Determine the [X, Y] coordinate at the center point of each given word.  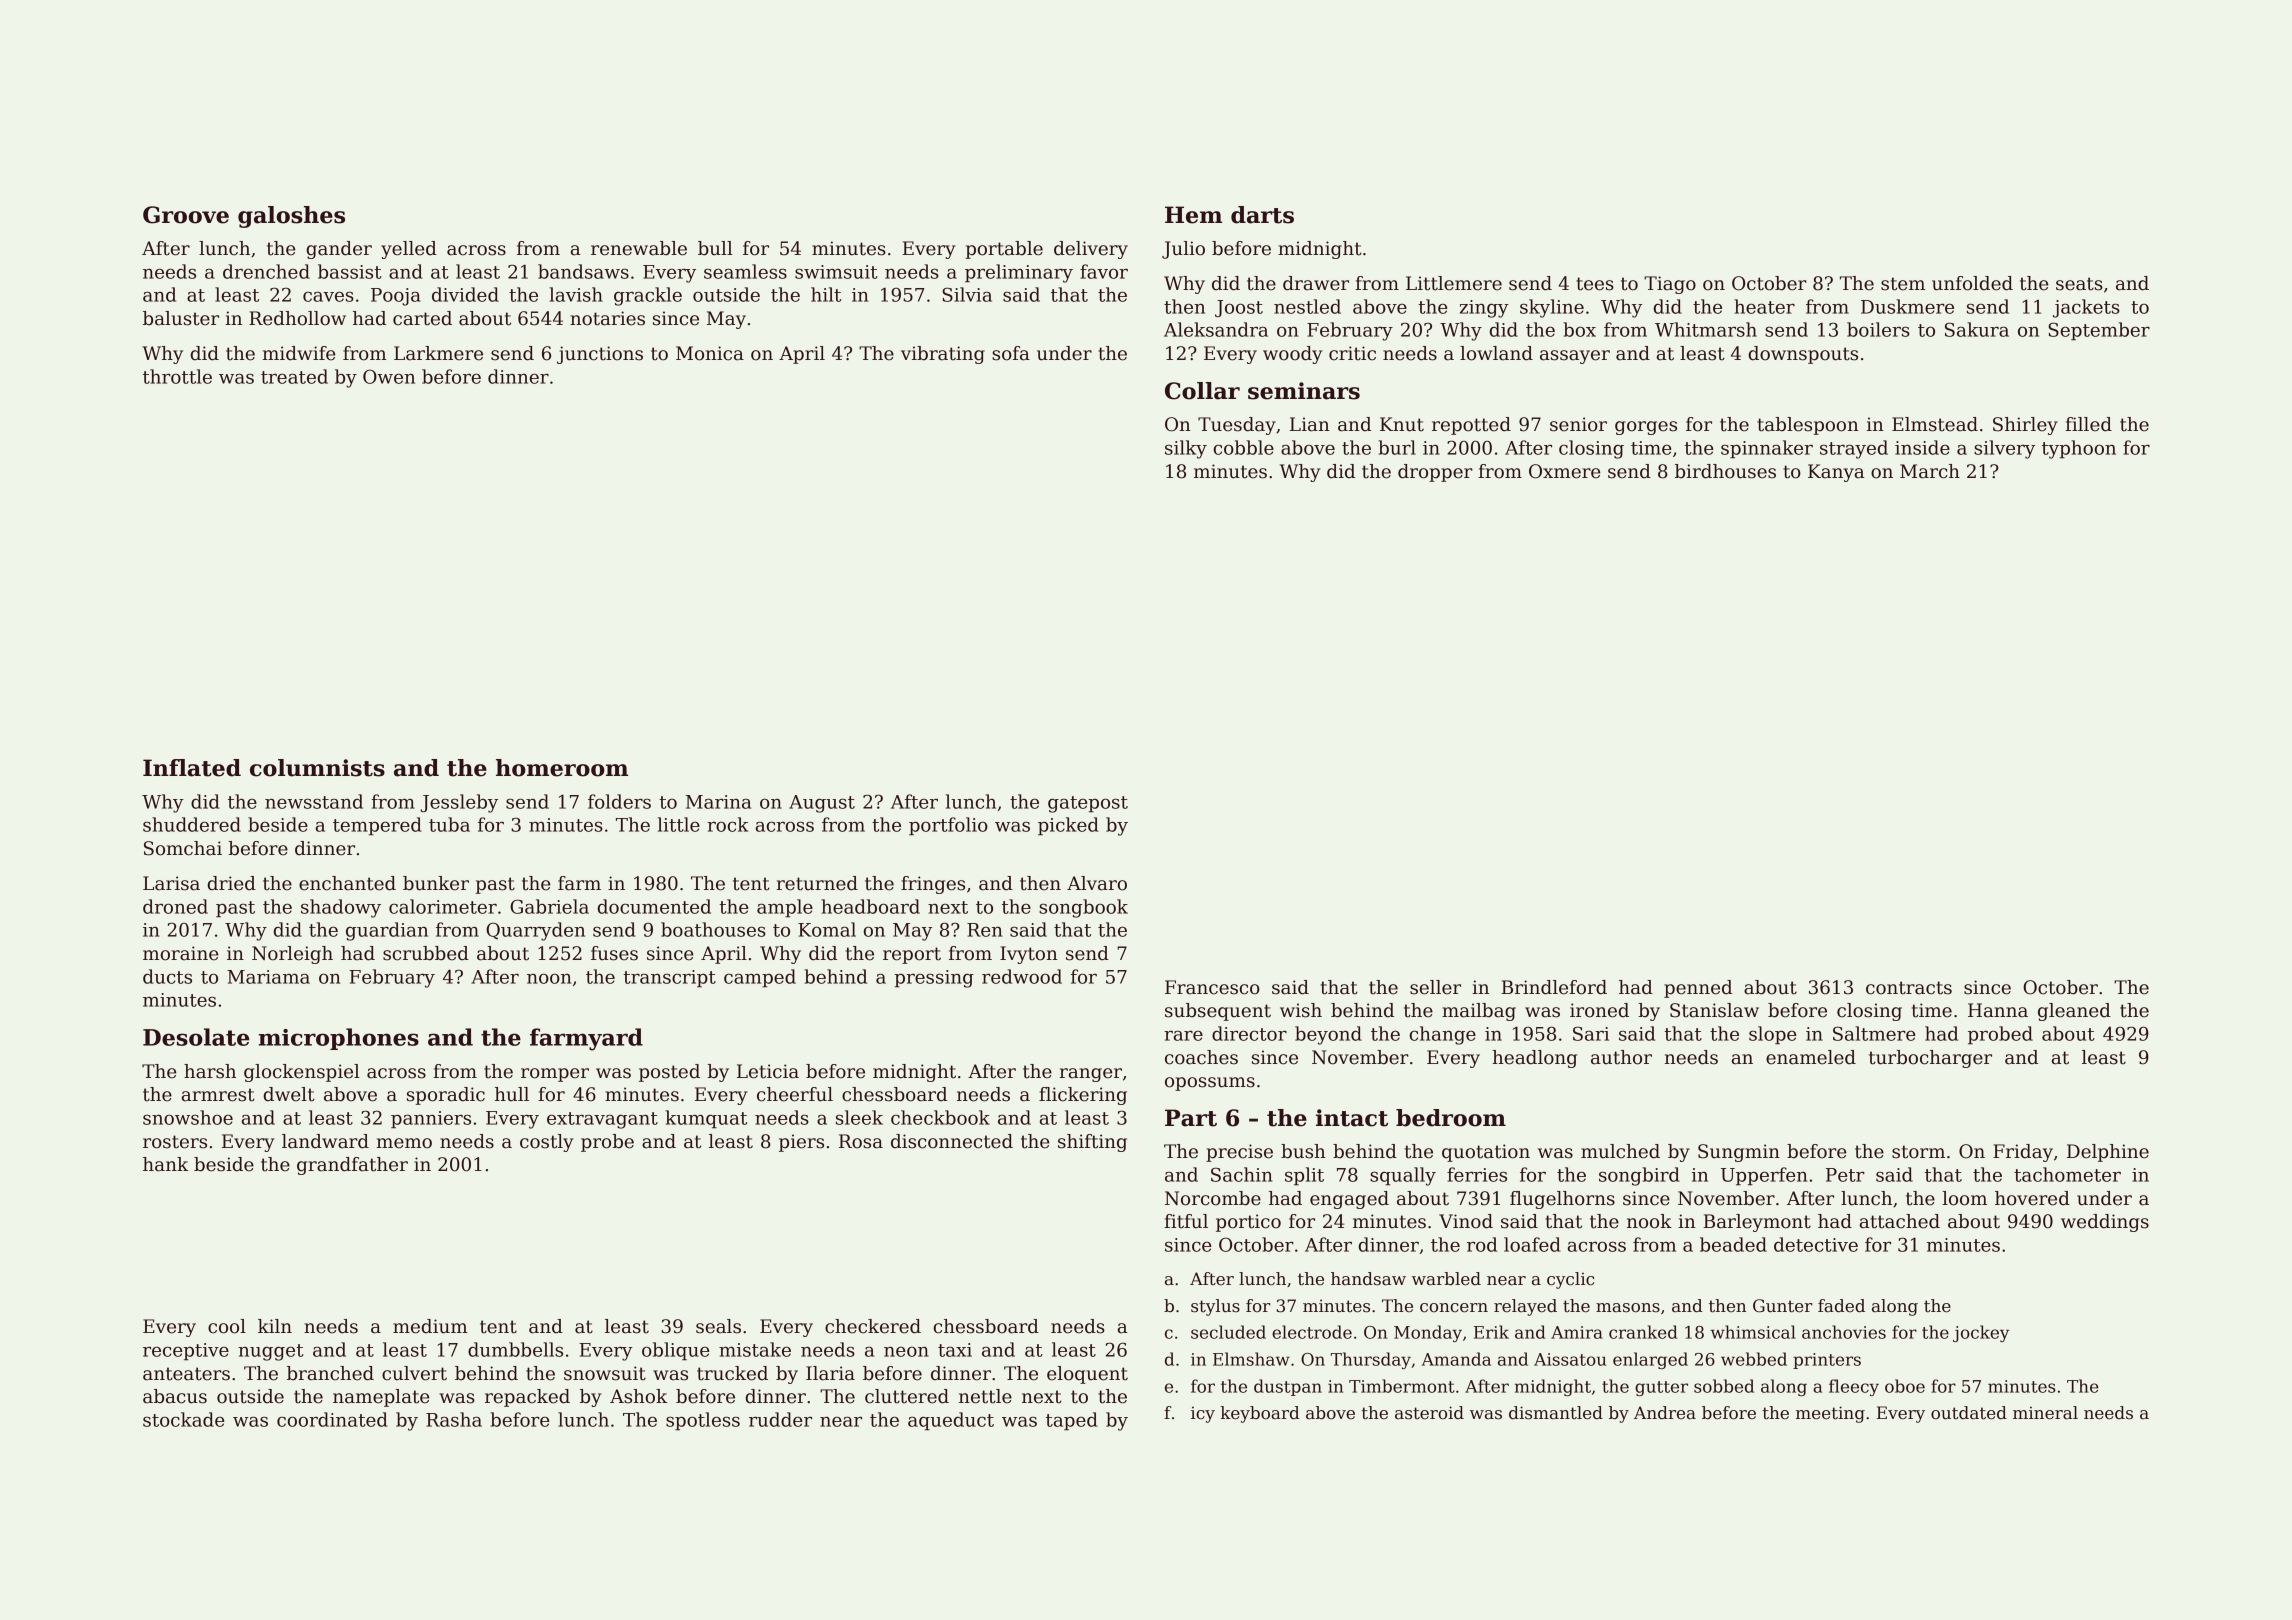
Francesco [1212, 987]
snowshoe [188, 1117]
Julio [1183, 250]
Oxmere [1564, 471]
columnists [317, 768]
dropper [1435, 473]
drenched [266, 271]
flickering [1083, 1096]
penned [1698, 989]
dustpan [1288, 1387]
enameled [1811, 1057]
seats [2079, 284]
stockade [184, 1419]
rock [727, 824]
